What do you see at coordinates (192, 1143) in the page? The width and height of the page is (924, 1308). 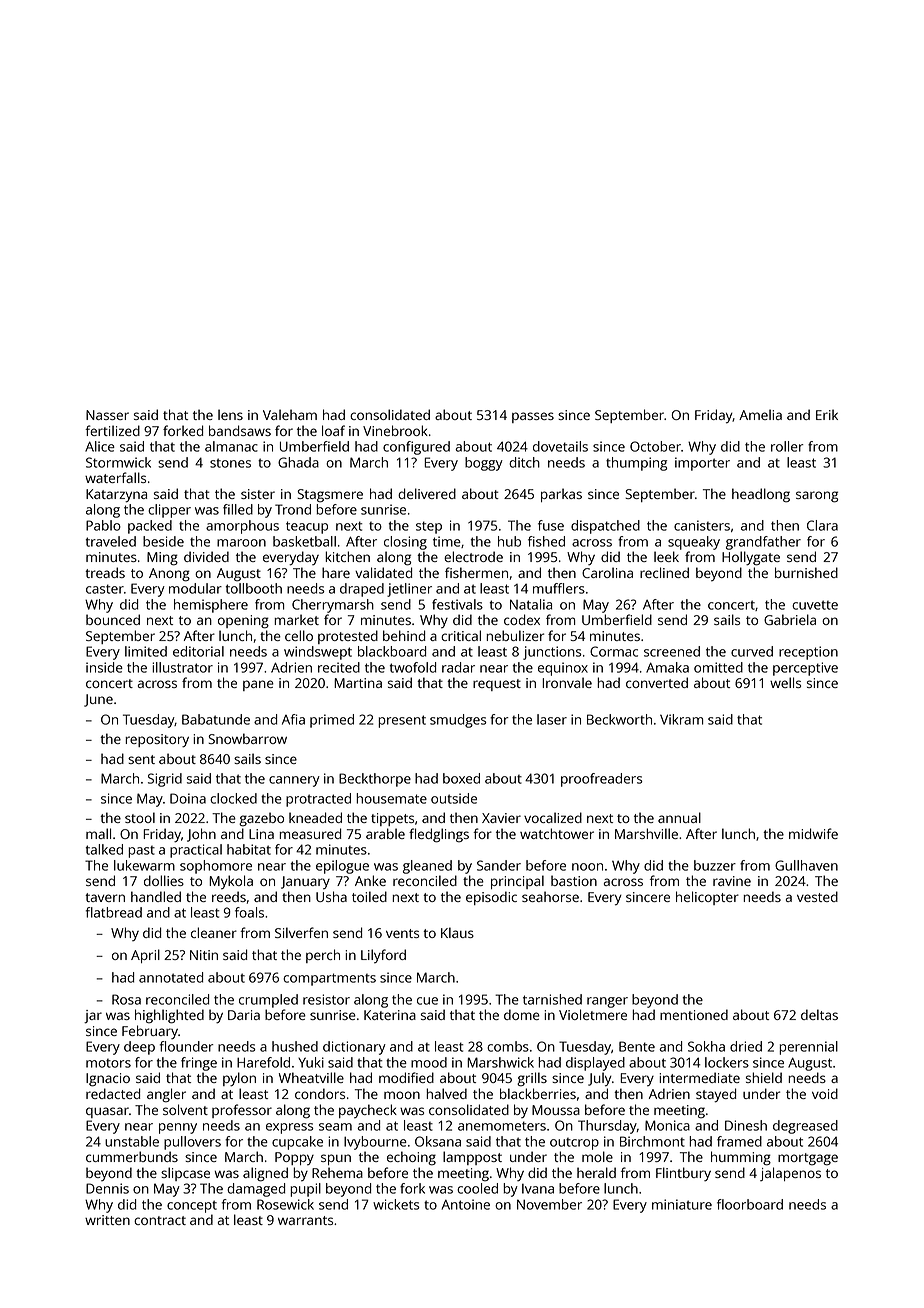 I see `pullovers` at bounding box center [192, 1143].
